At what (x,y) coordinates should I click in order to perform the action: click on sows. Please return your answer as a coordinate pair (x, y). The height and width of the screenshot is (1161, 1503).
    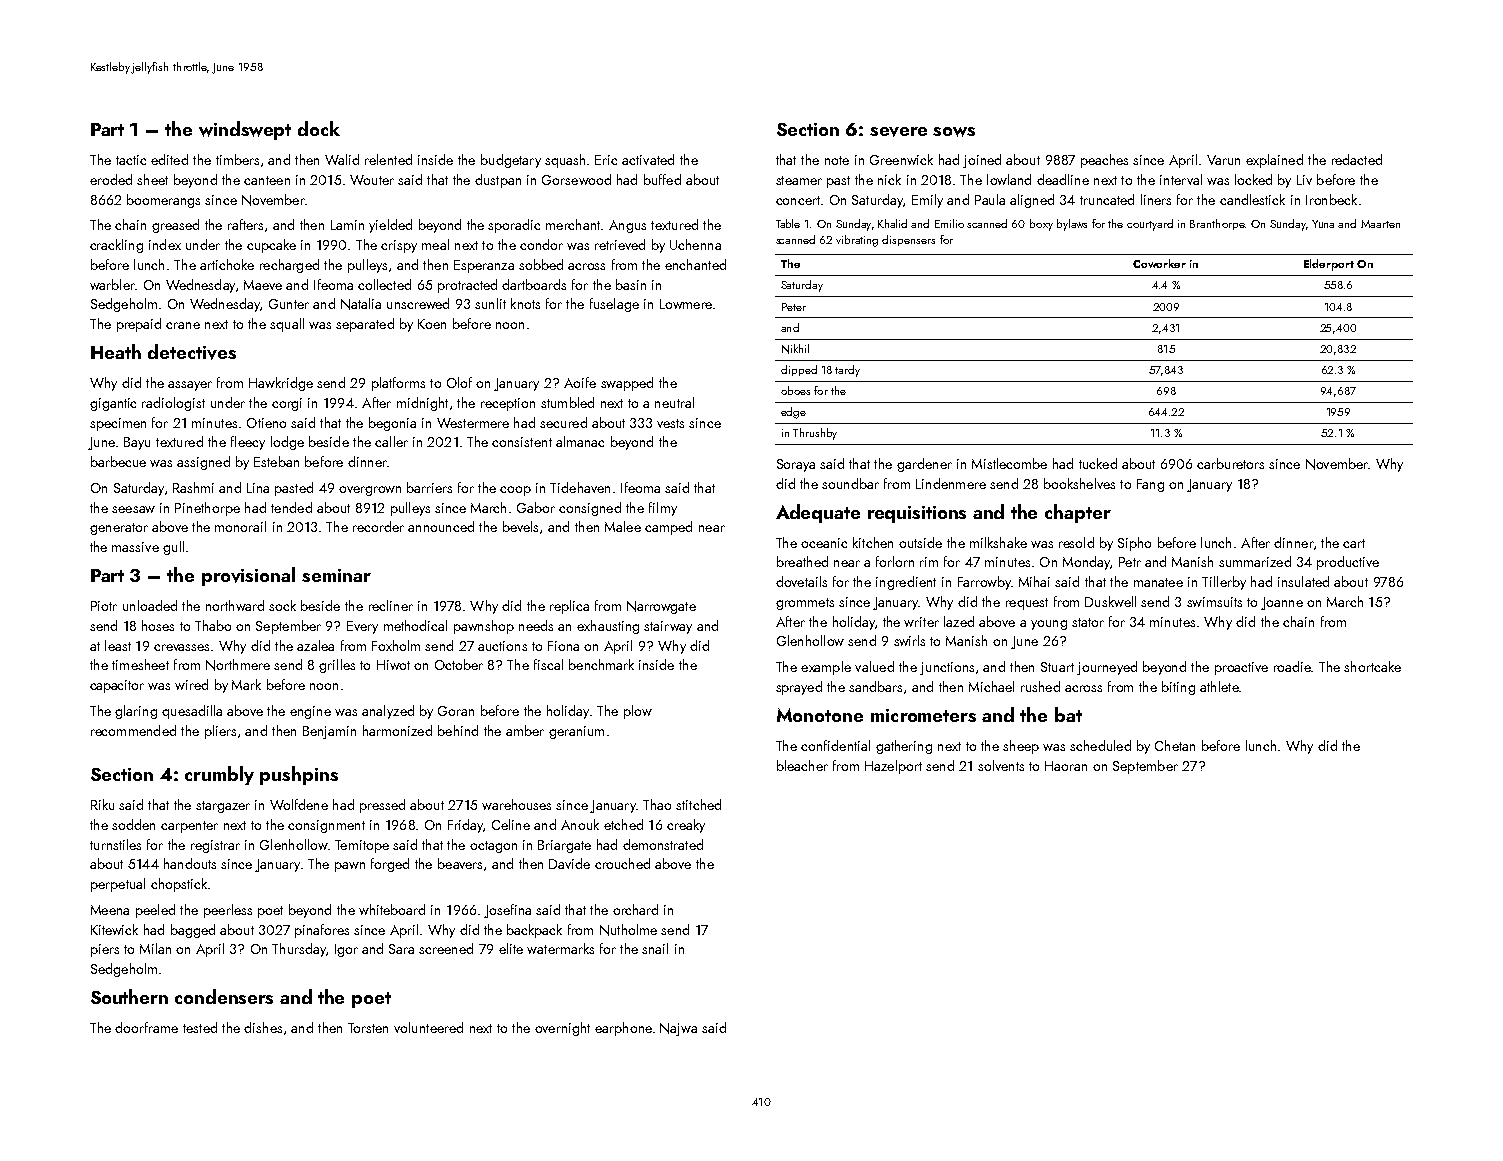
    Looking at the image, I should click on (954, 132).
